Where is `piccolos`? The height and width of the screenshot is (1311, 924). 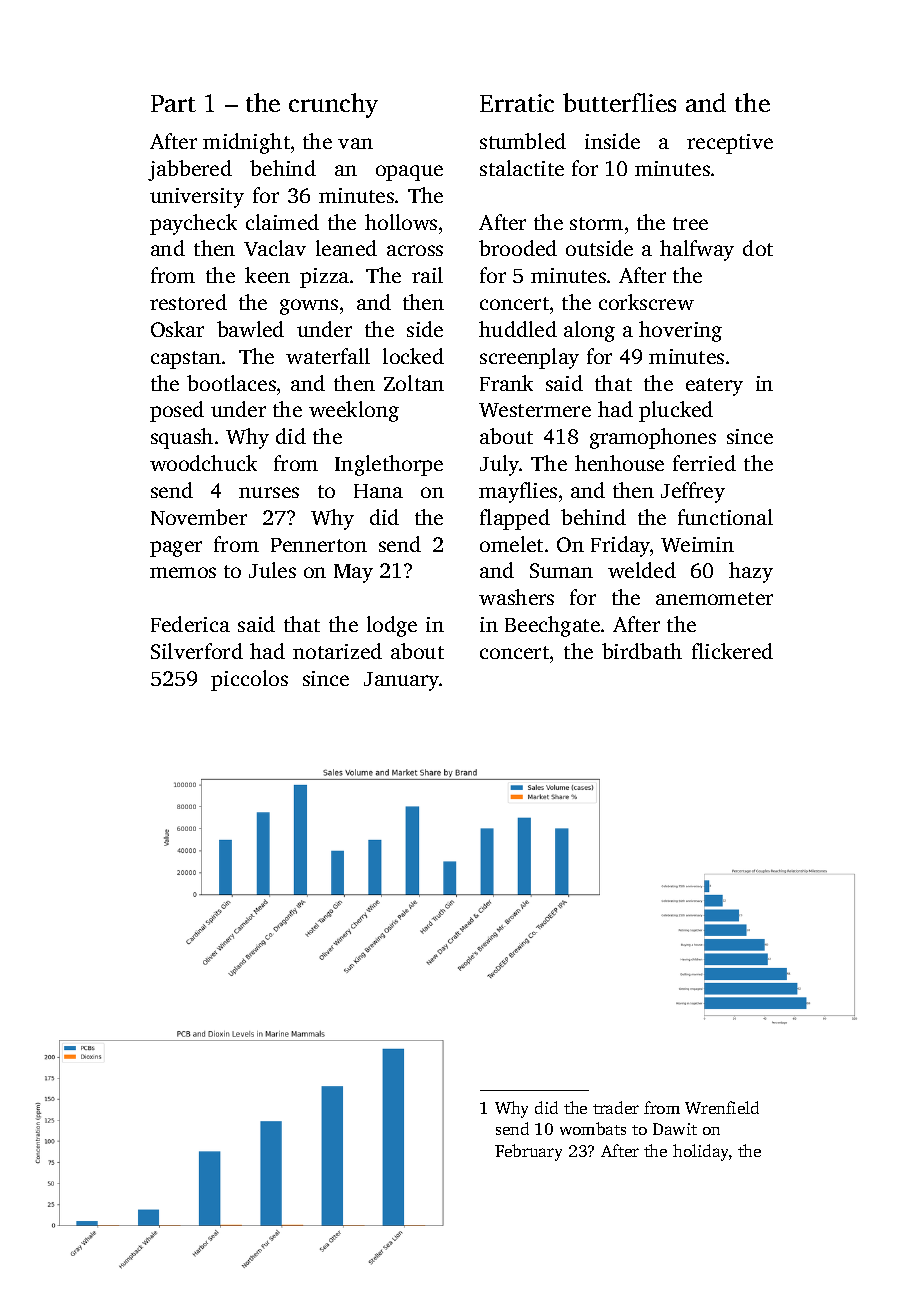 piccolos is located at coordinates (249, 680).
